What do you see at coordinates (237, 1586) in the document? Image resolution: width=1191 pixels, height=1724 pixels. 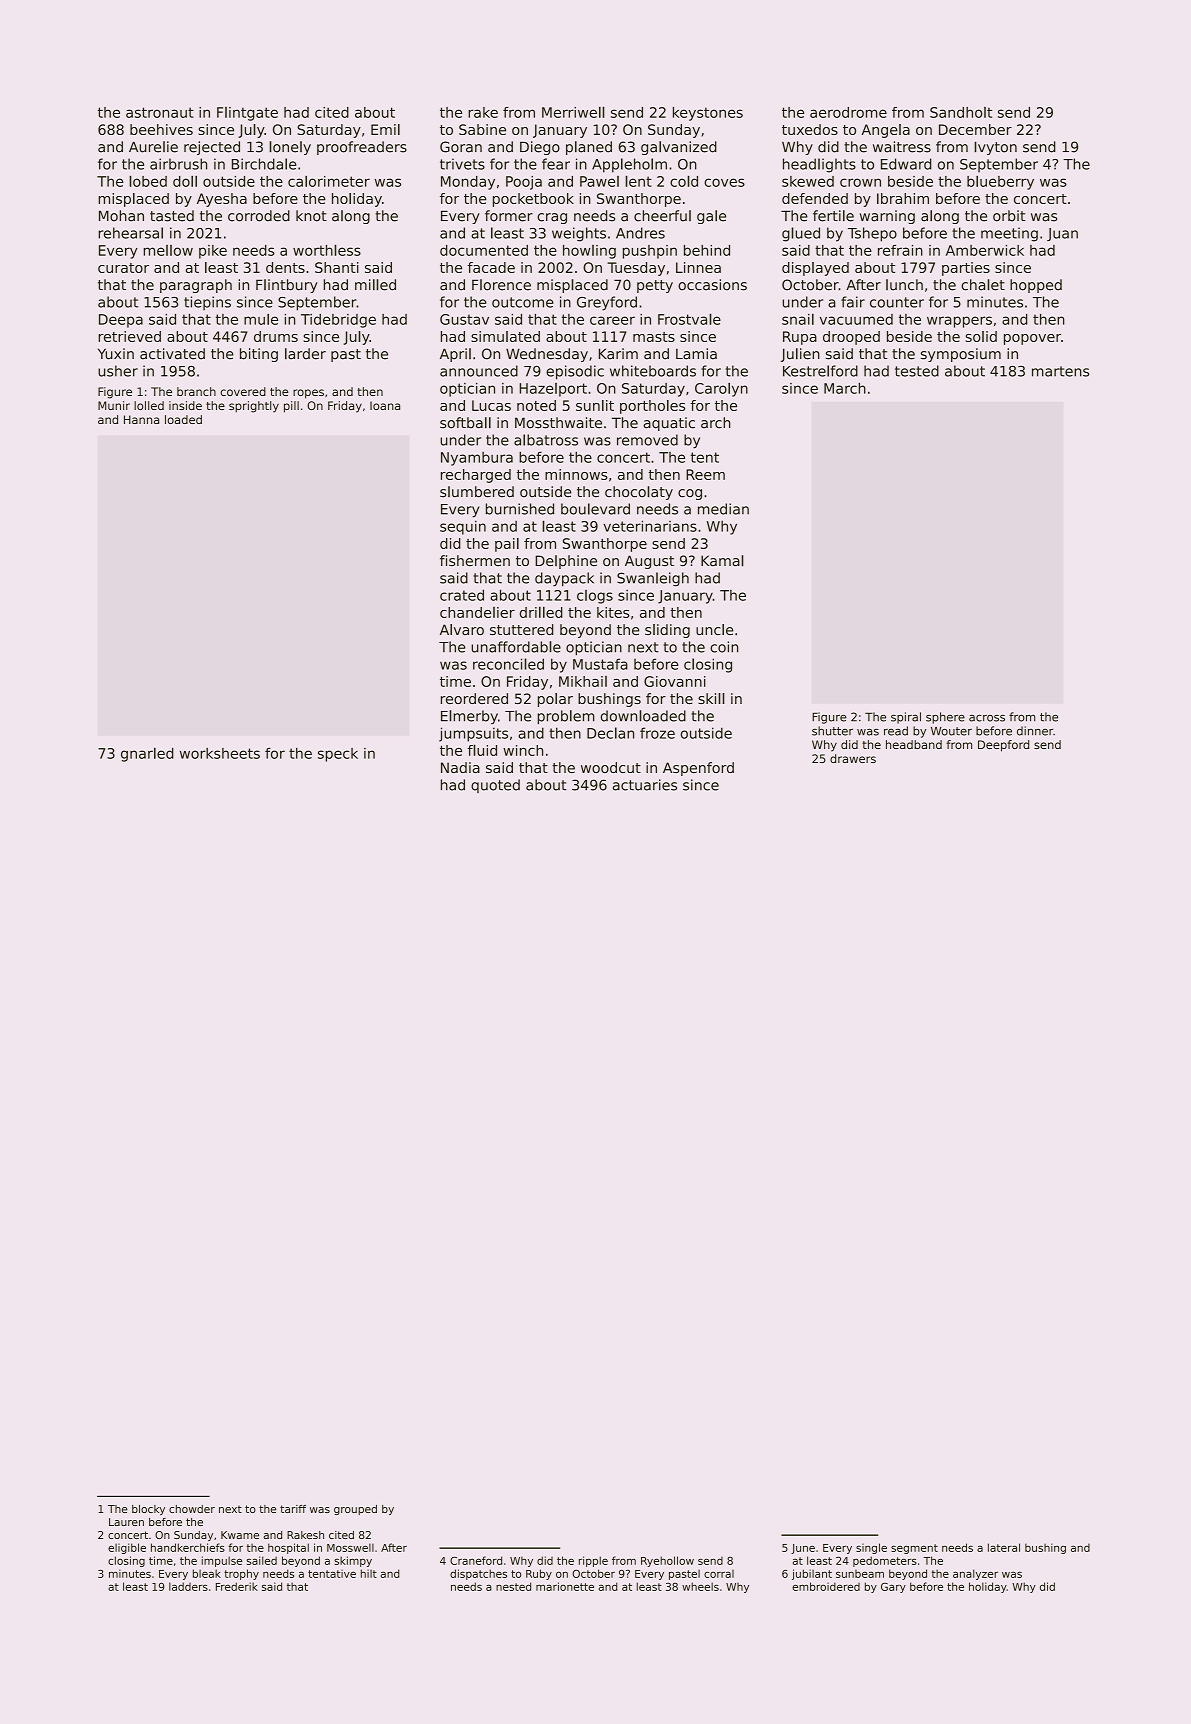 I see `Frederik` at bounding box center [237, 1586].
